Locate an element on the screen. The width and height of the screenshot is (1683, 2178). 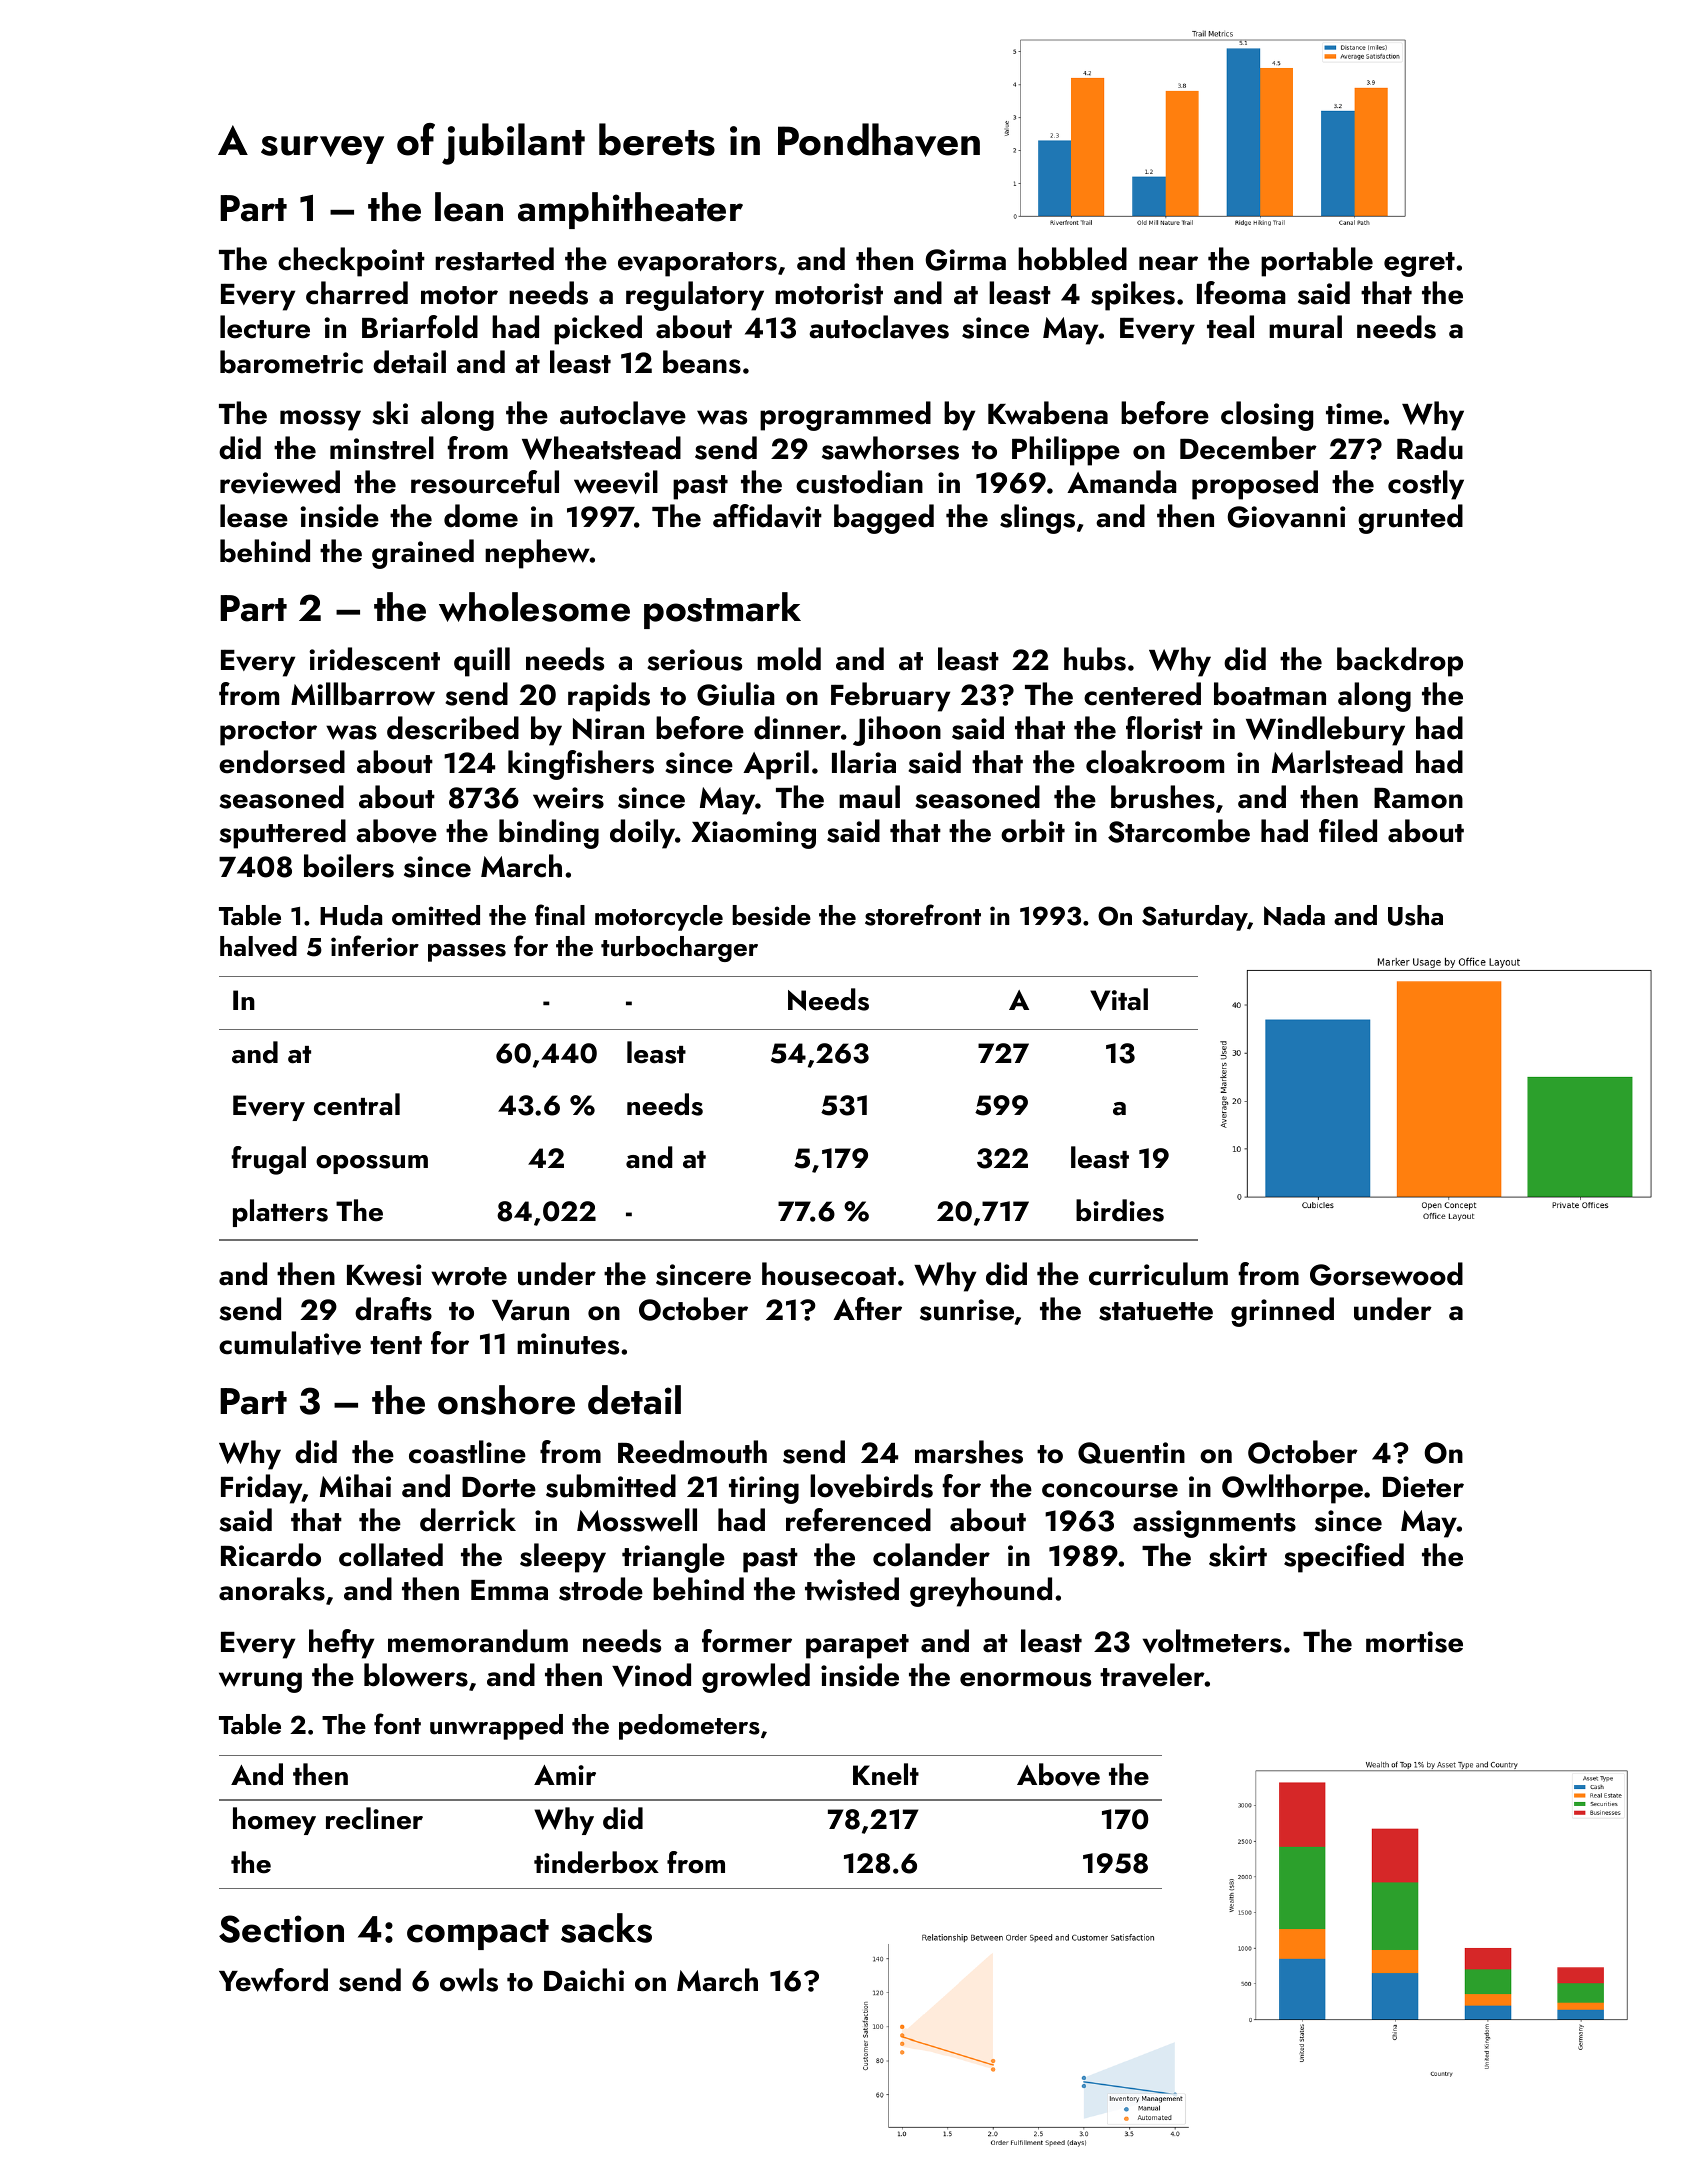
Giovanni is located at coordinates (1286, 517).
